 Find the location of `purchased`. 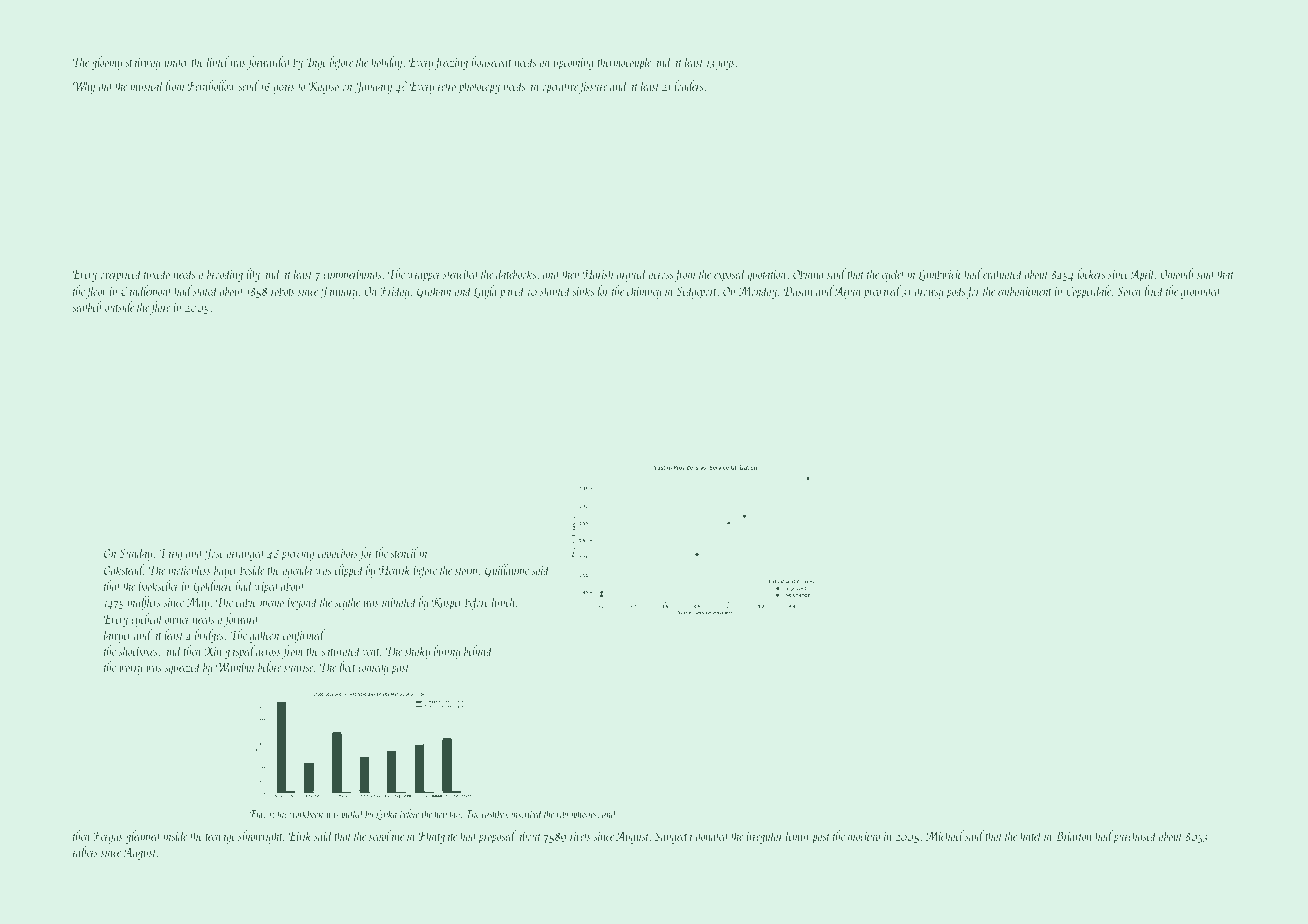

purchased is located at coordinates (1135, 837).
